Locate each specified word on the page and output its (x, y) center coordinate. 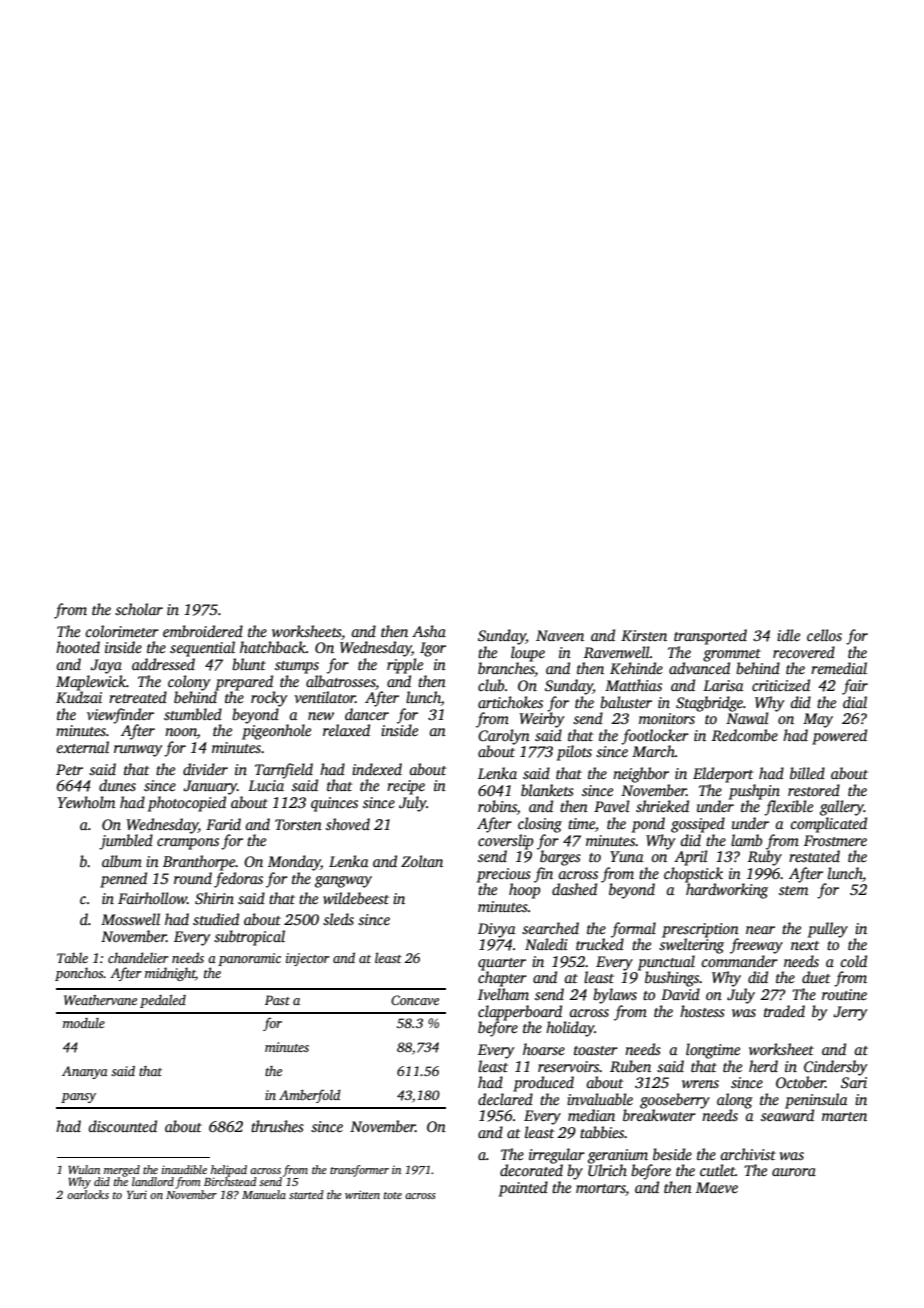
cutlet (717, 1170)
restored (814, 790)
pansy (78, 1098)
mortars (601, 1190)
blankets (547, 790)
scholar (139, 609)
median (591, 1115)
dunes (117, 785)
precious (504, 875)
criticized (781, 685)
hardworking (727, 891)
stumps (297, 667)
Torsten (298, 824)
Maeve (717, 1187)
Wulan (84, 1169)
